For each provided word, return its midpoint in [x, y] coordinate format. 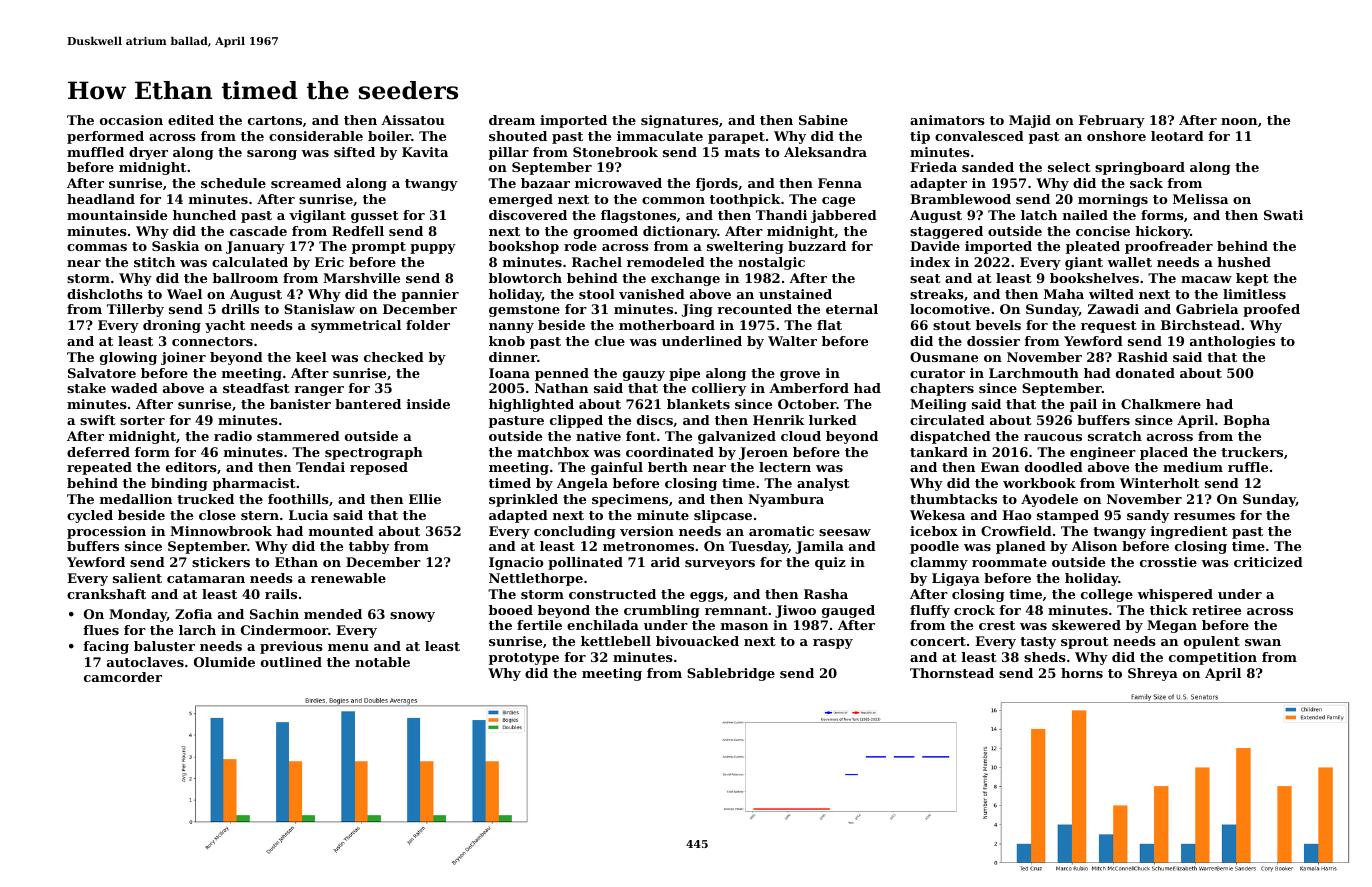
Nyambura [786, 500]
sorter [142, 420]
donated [1145, 373]
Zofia [193, 614]
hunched [204, 215]
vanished [652, 294]
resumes [1204, 516]
